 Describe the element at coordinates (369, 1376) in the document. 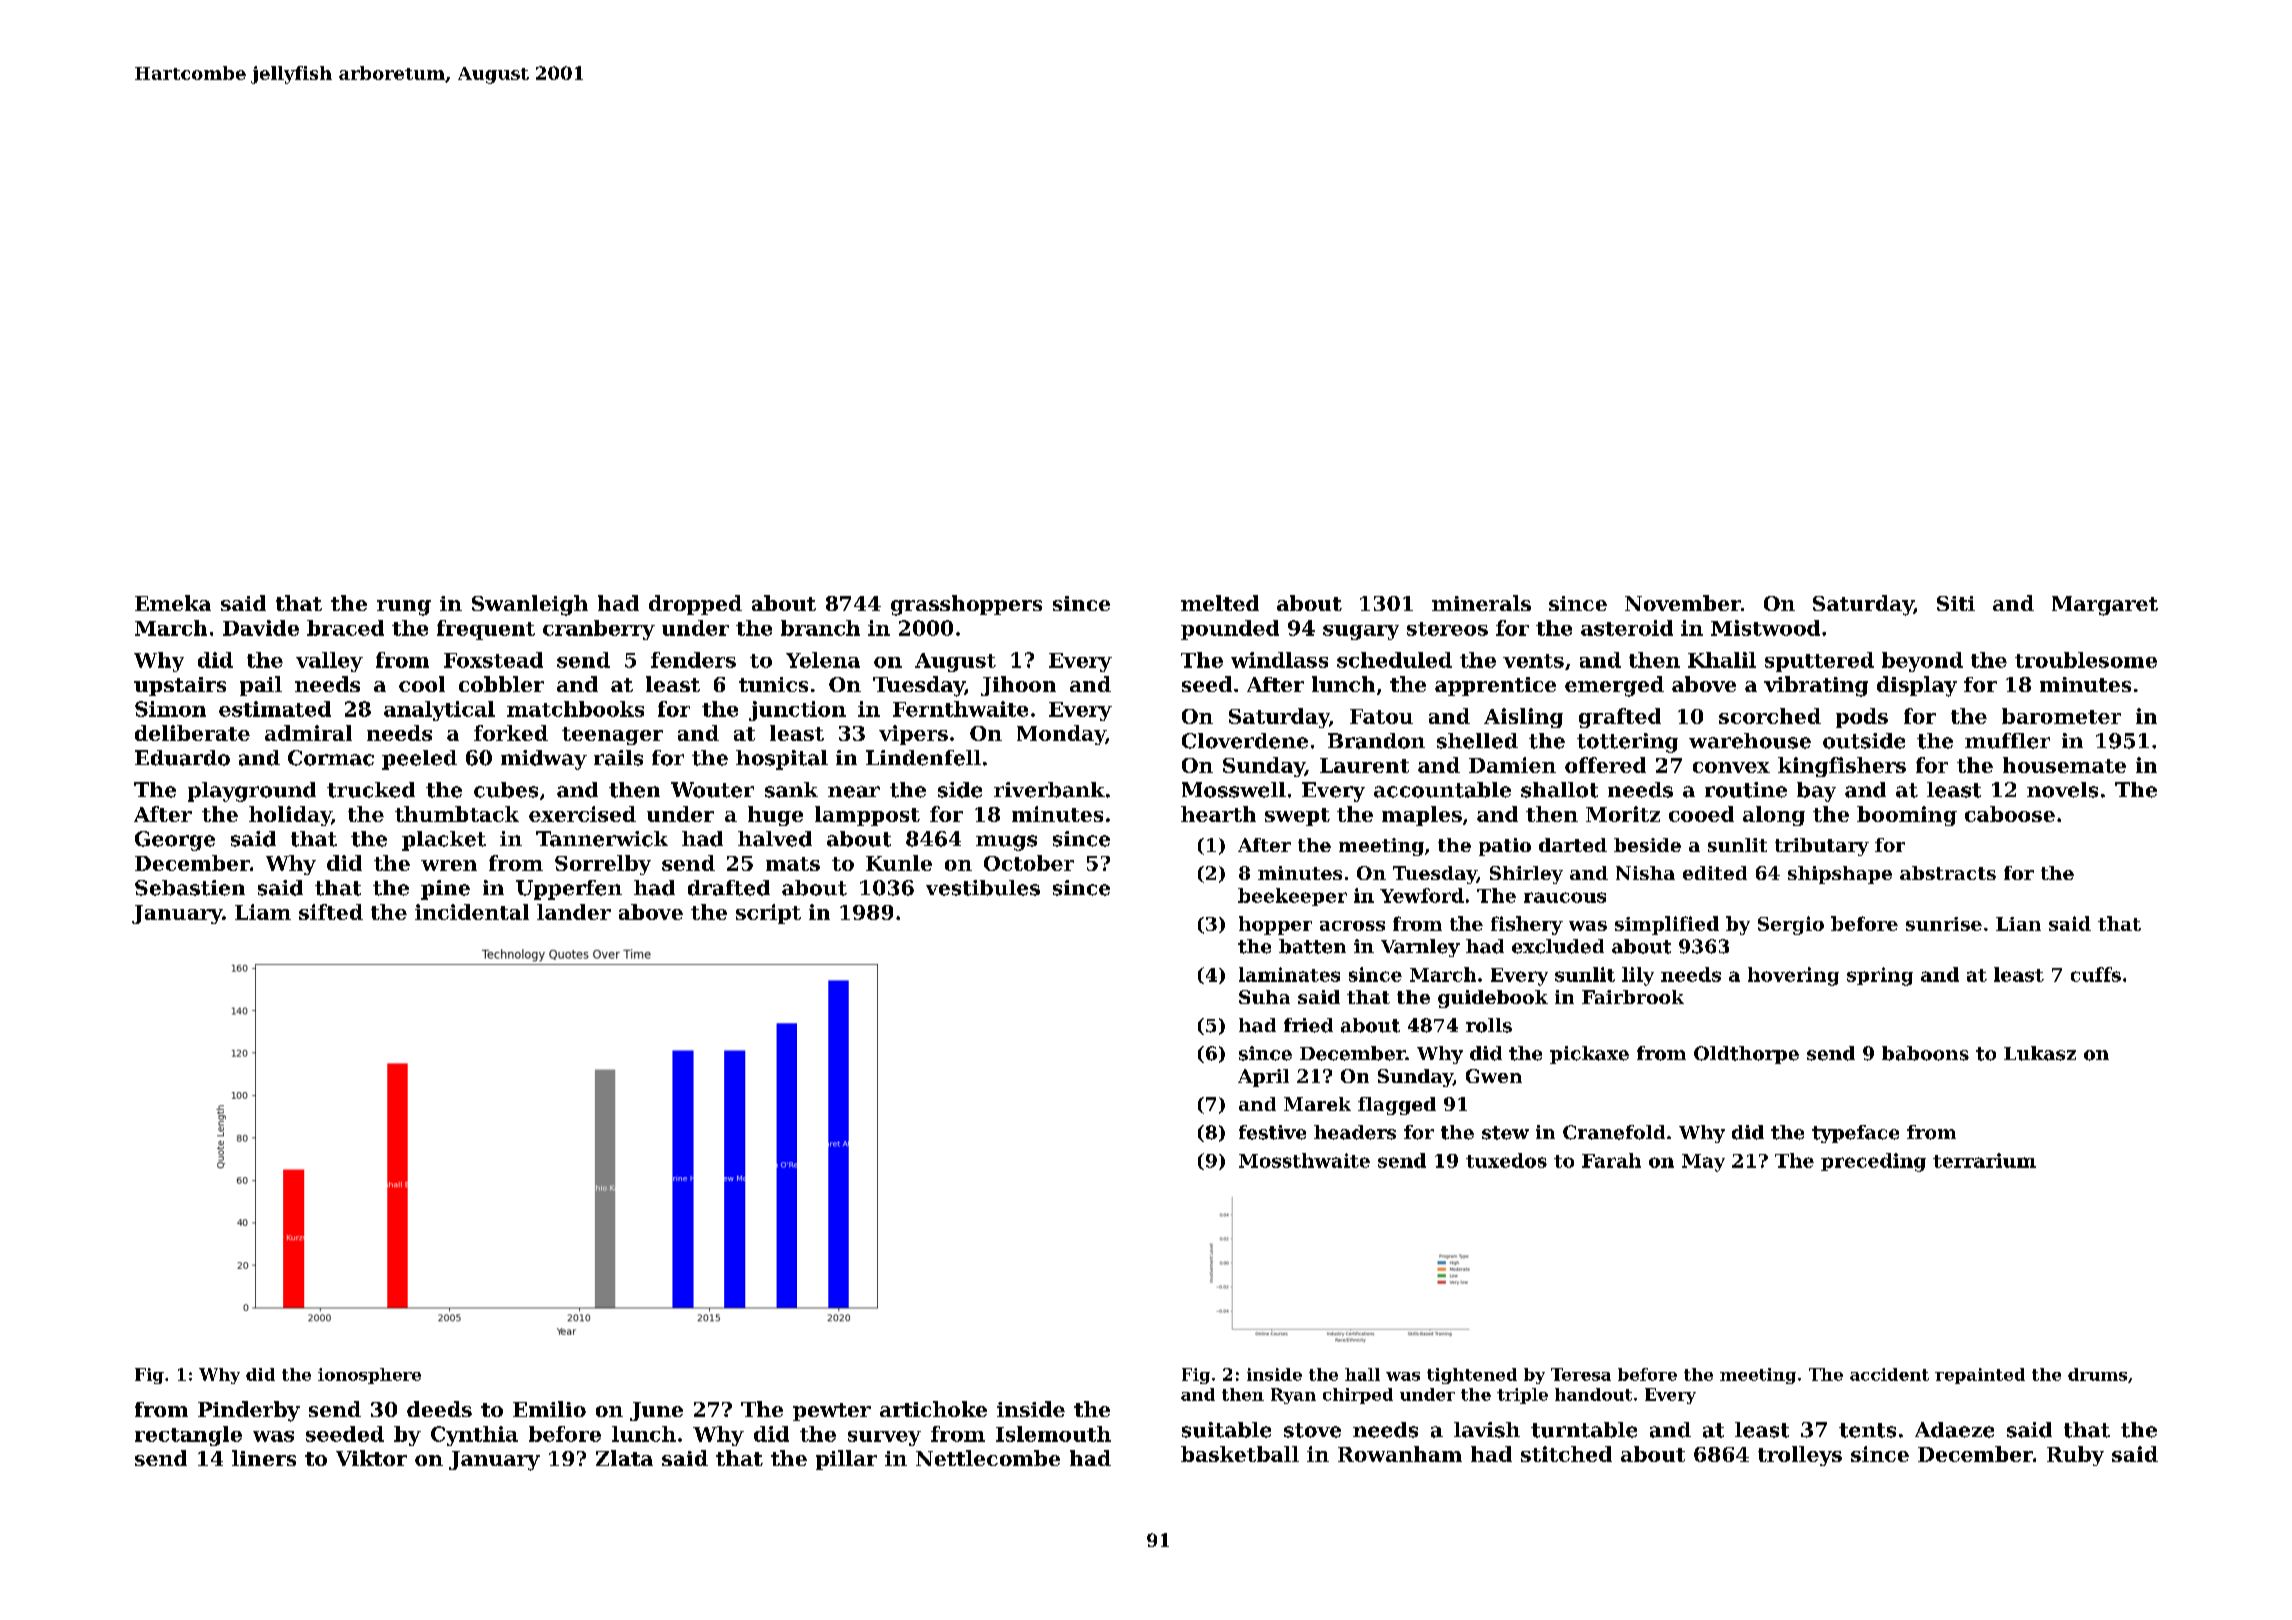

I see `ionosphere` at that location.
